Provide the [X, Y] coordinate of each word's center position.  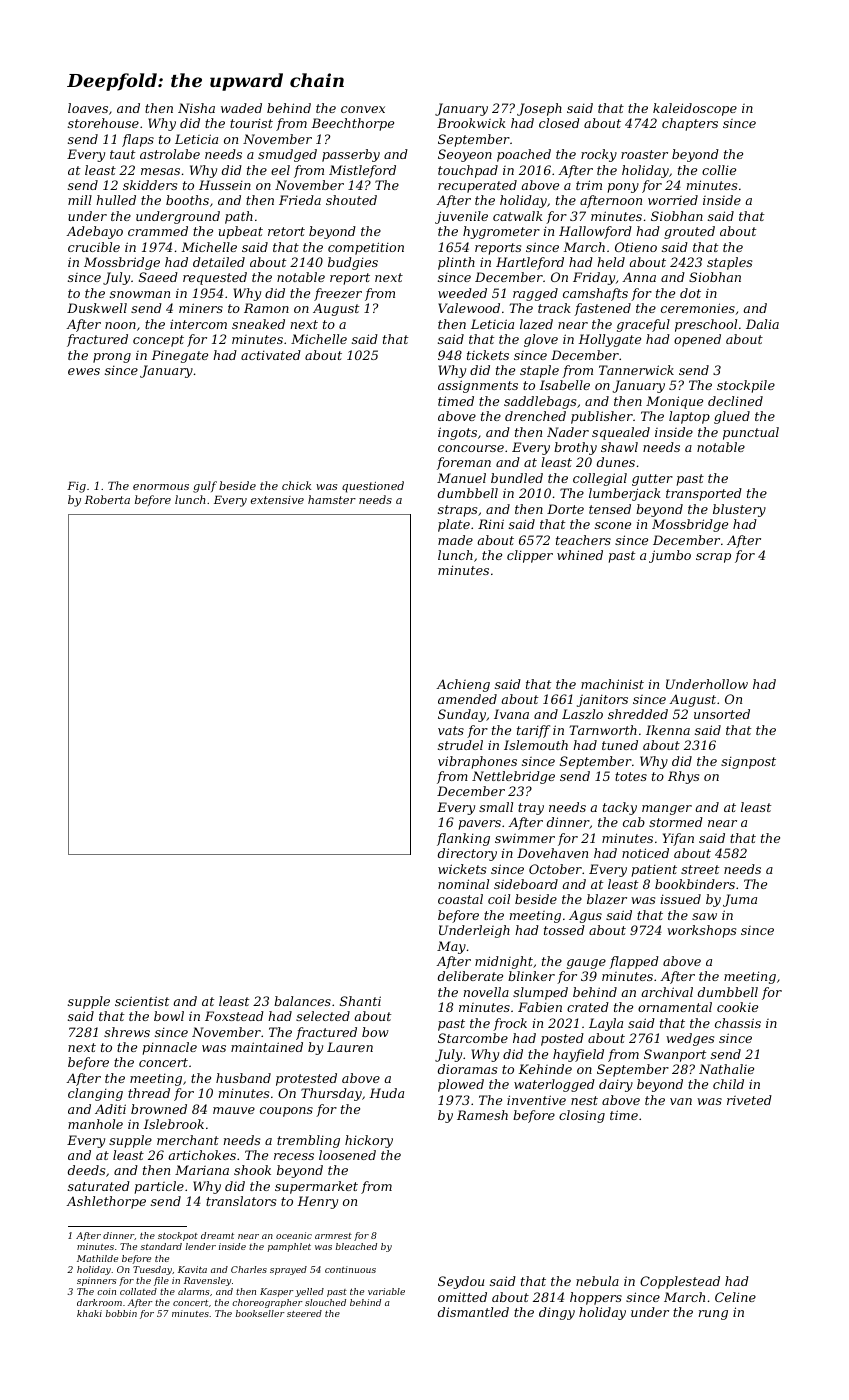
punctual [751, 433]
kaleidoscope [695, 109]
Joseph [539, 109]
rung [713, 1315]
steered [304, 1313]
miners [201, 308]
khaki [89, 1313]
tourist [251, 123]
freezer [338, 294]
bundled [517, 478]
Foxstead [234, 1016]
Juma [740, 900]
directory [467, 854]
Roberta [107, 499]
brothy [575, 448]
